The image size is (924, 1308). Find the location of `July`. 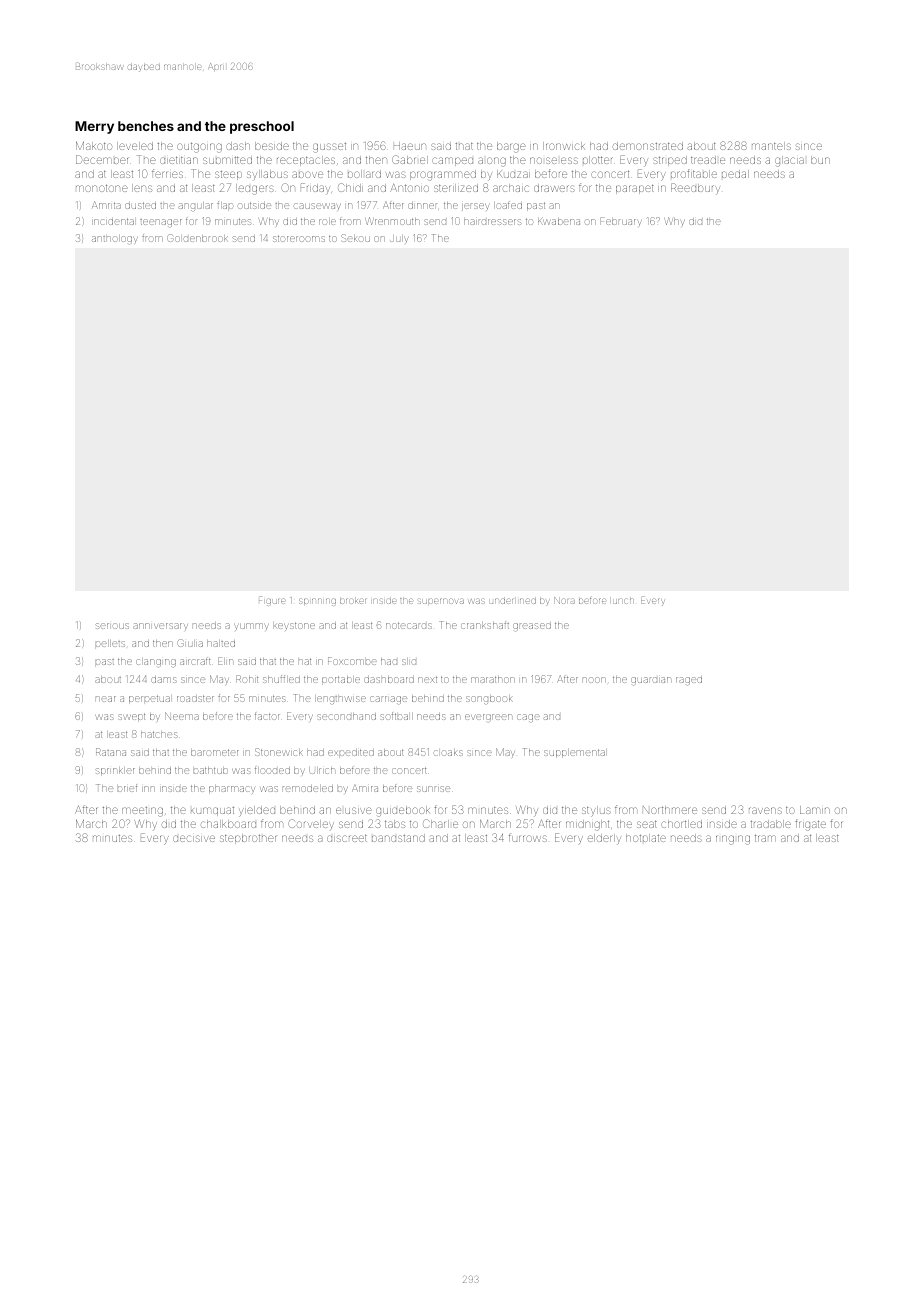

July is located at coordinates (399, 239).
